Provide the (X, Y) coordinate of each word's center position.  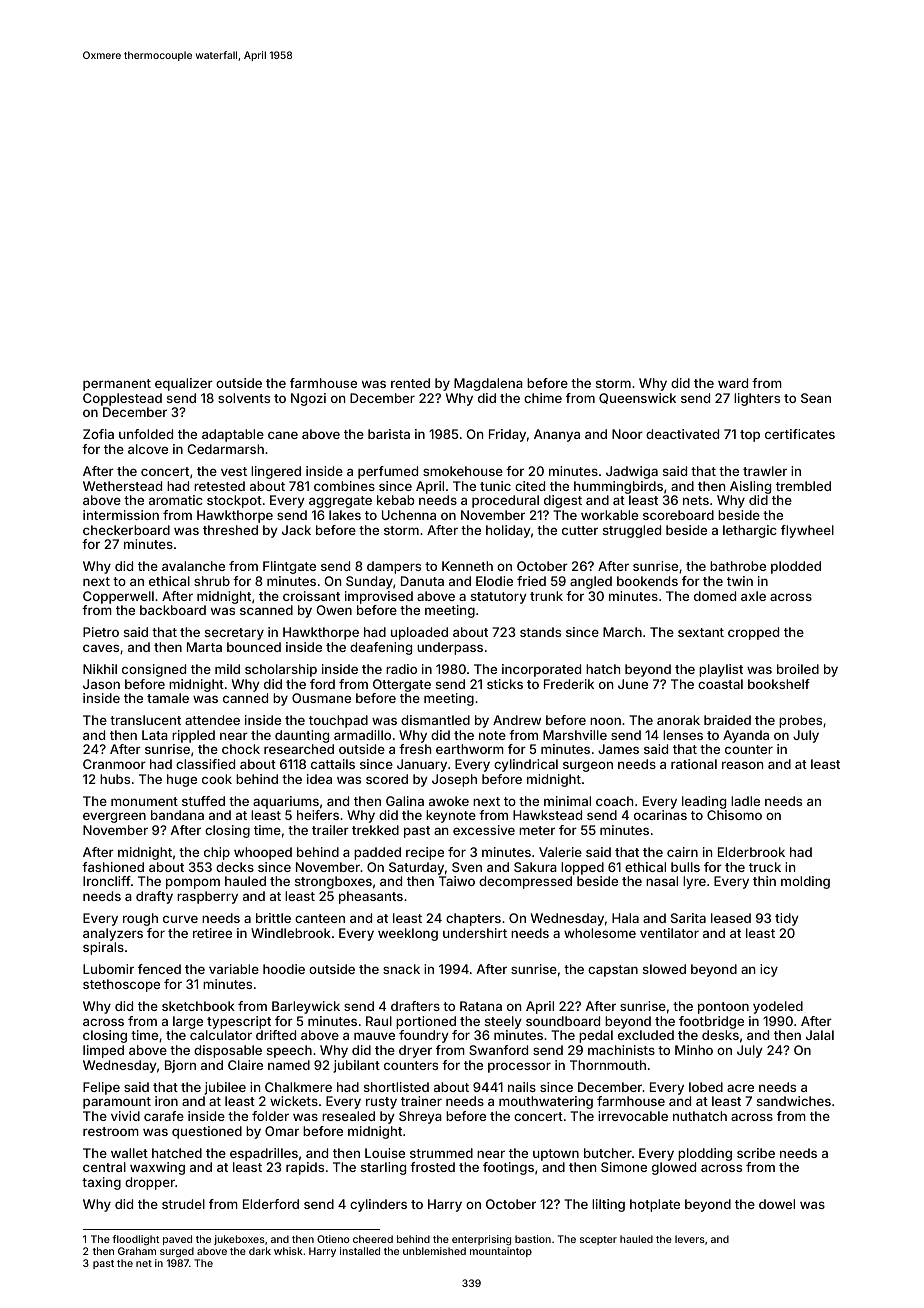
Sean (816, 398)
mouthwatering (546, 1102)
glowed (674, 1168)
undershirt (475, 933)
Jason (101, 684)
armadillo (362, 735)
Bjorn (180, 1066)
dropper (150, 1183)
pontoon (723, 1008)
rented (410, 383)
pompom (193, 883)
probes (800, 721)
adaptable (233, 435)
